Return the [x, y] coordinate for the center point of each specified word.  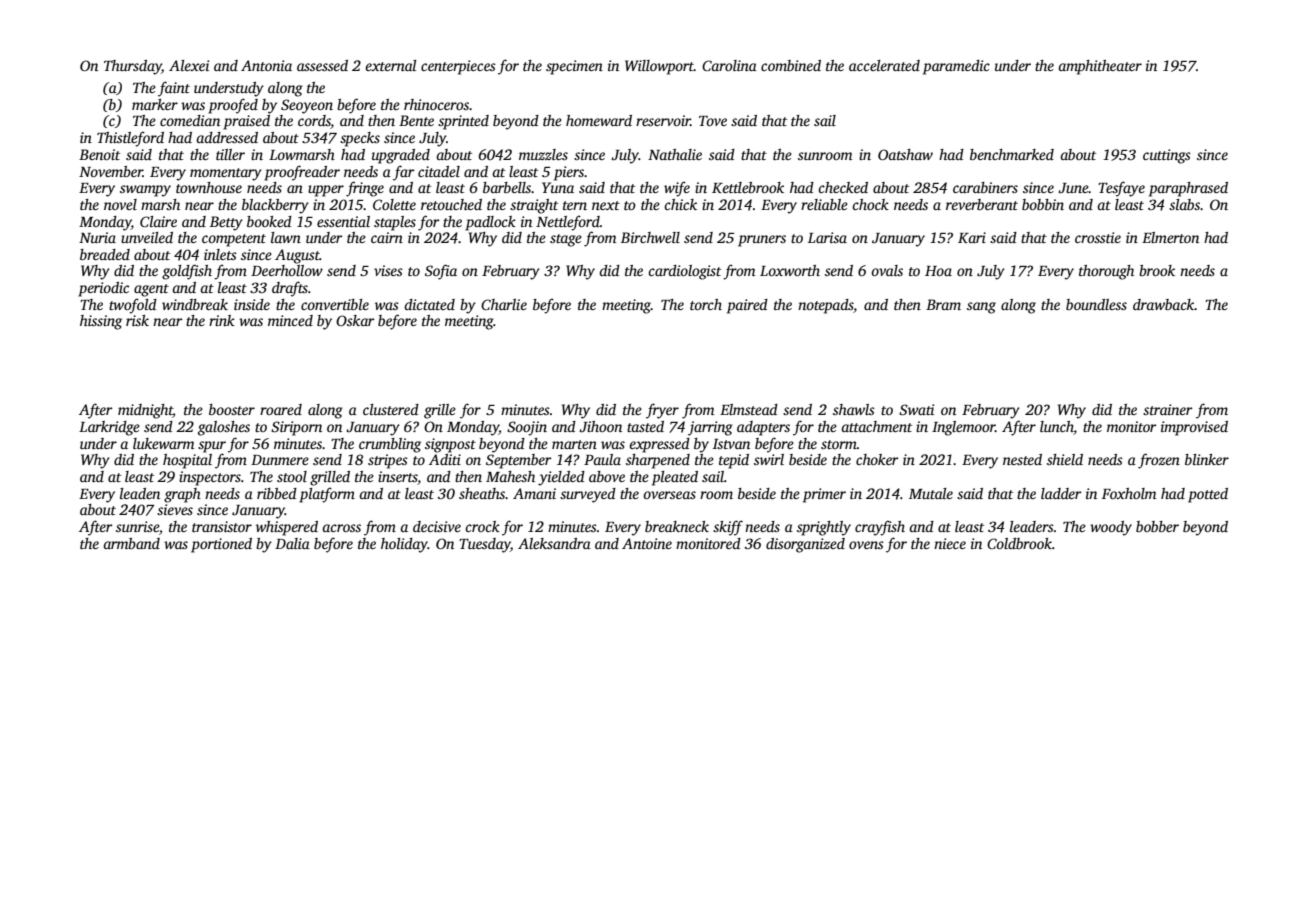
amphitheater [1100, 67]
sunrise [137, 526]
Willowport [659, 67]
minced [290, 320]
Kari [972, 237]
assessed [322, 65]
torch [706, 304]
